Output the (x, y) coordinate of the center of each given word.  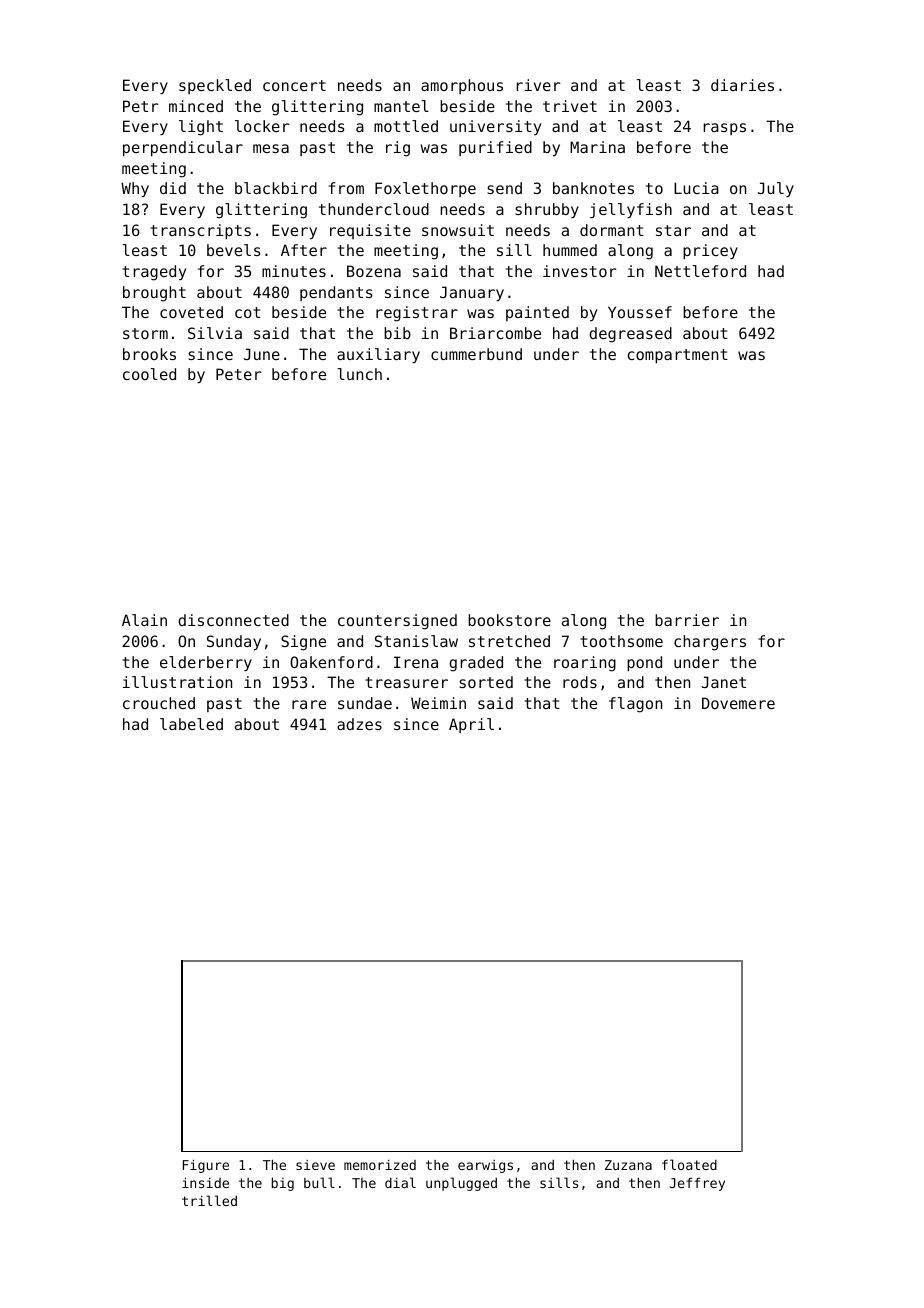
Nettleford (700, 271)
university (495, 127)
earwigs (485, 1166)
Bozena (374, 271)
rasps (724, 129)
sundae (365, 703)
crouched (159, 703)
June (262, 354)
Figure (206, 1166)
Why (135, 189)
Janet (724, 682)
